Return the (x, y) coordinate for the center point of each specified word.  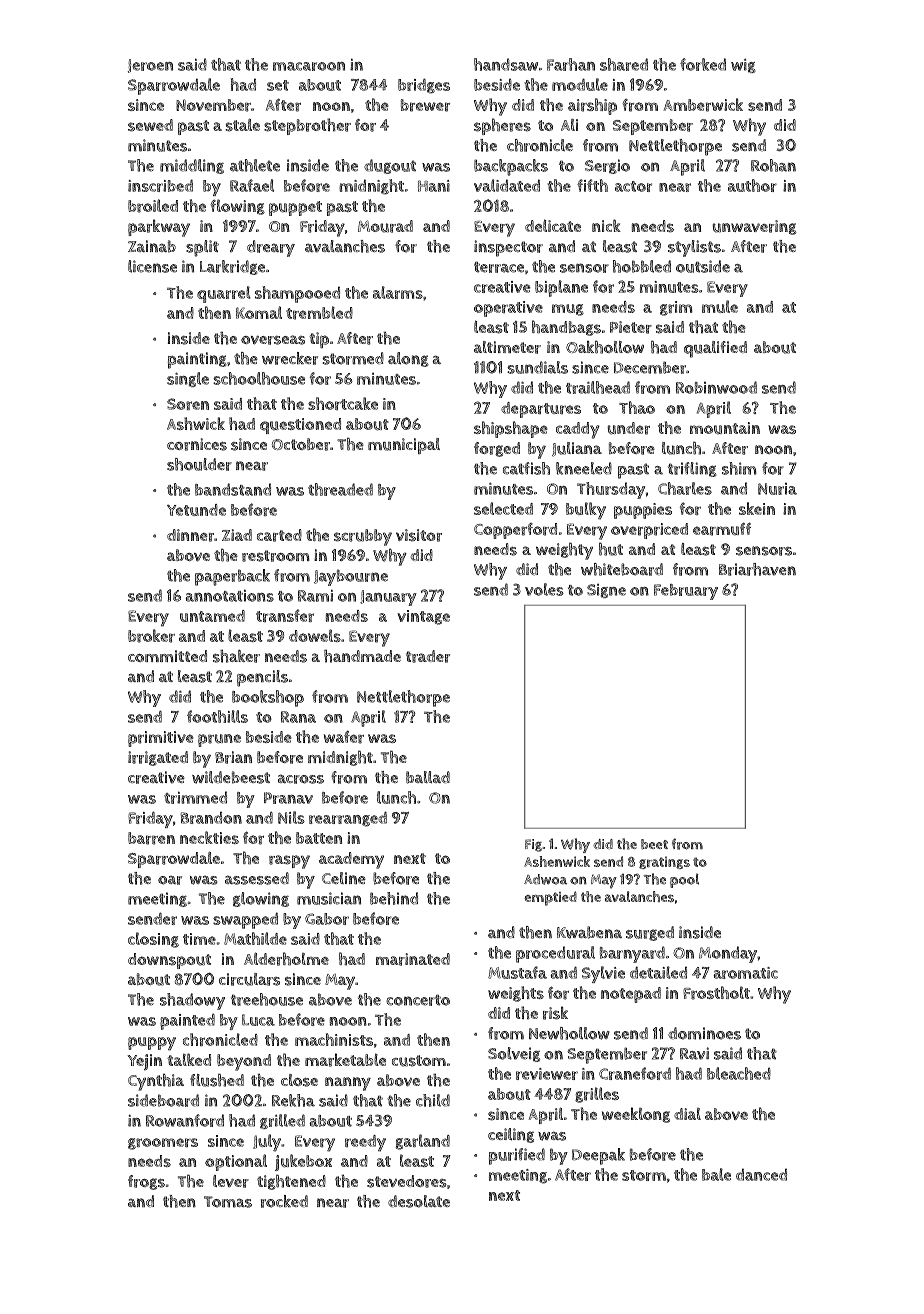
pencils (262, 678)
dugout (390, 166)
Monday (728, 954)
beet (654, 844)
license (152, 266)
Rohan (773, 165)
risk (555, 1013)
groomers (163, 1144)
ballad (428, 777)
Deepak (598, 1156)
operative (508, 309)
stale (242, 125)
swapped (245, 920)
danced (761, 1174)
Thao (637, 407)
